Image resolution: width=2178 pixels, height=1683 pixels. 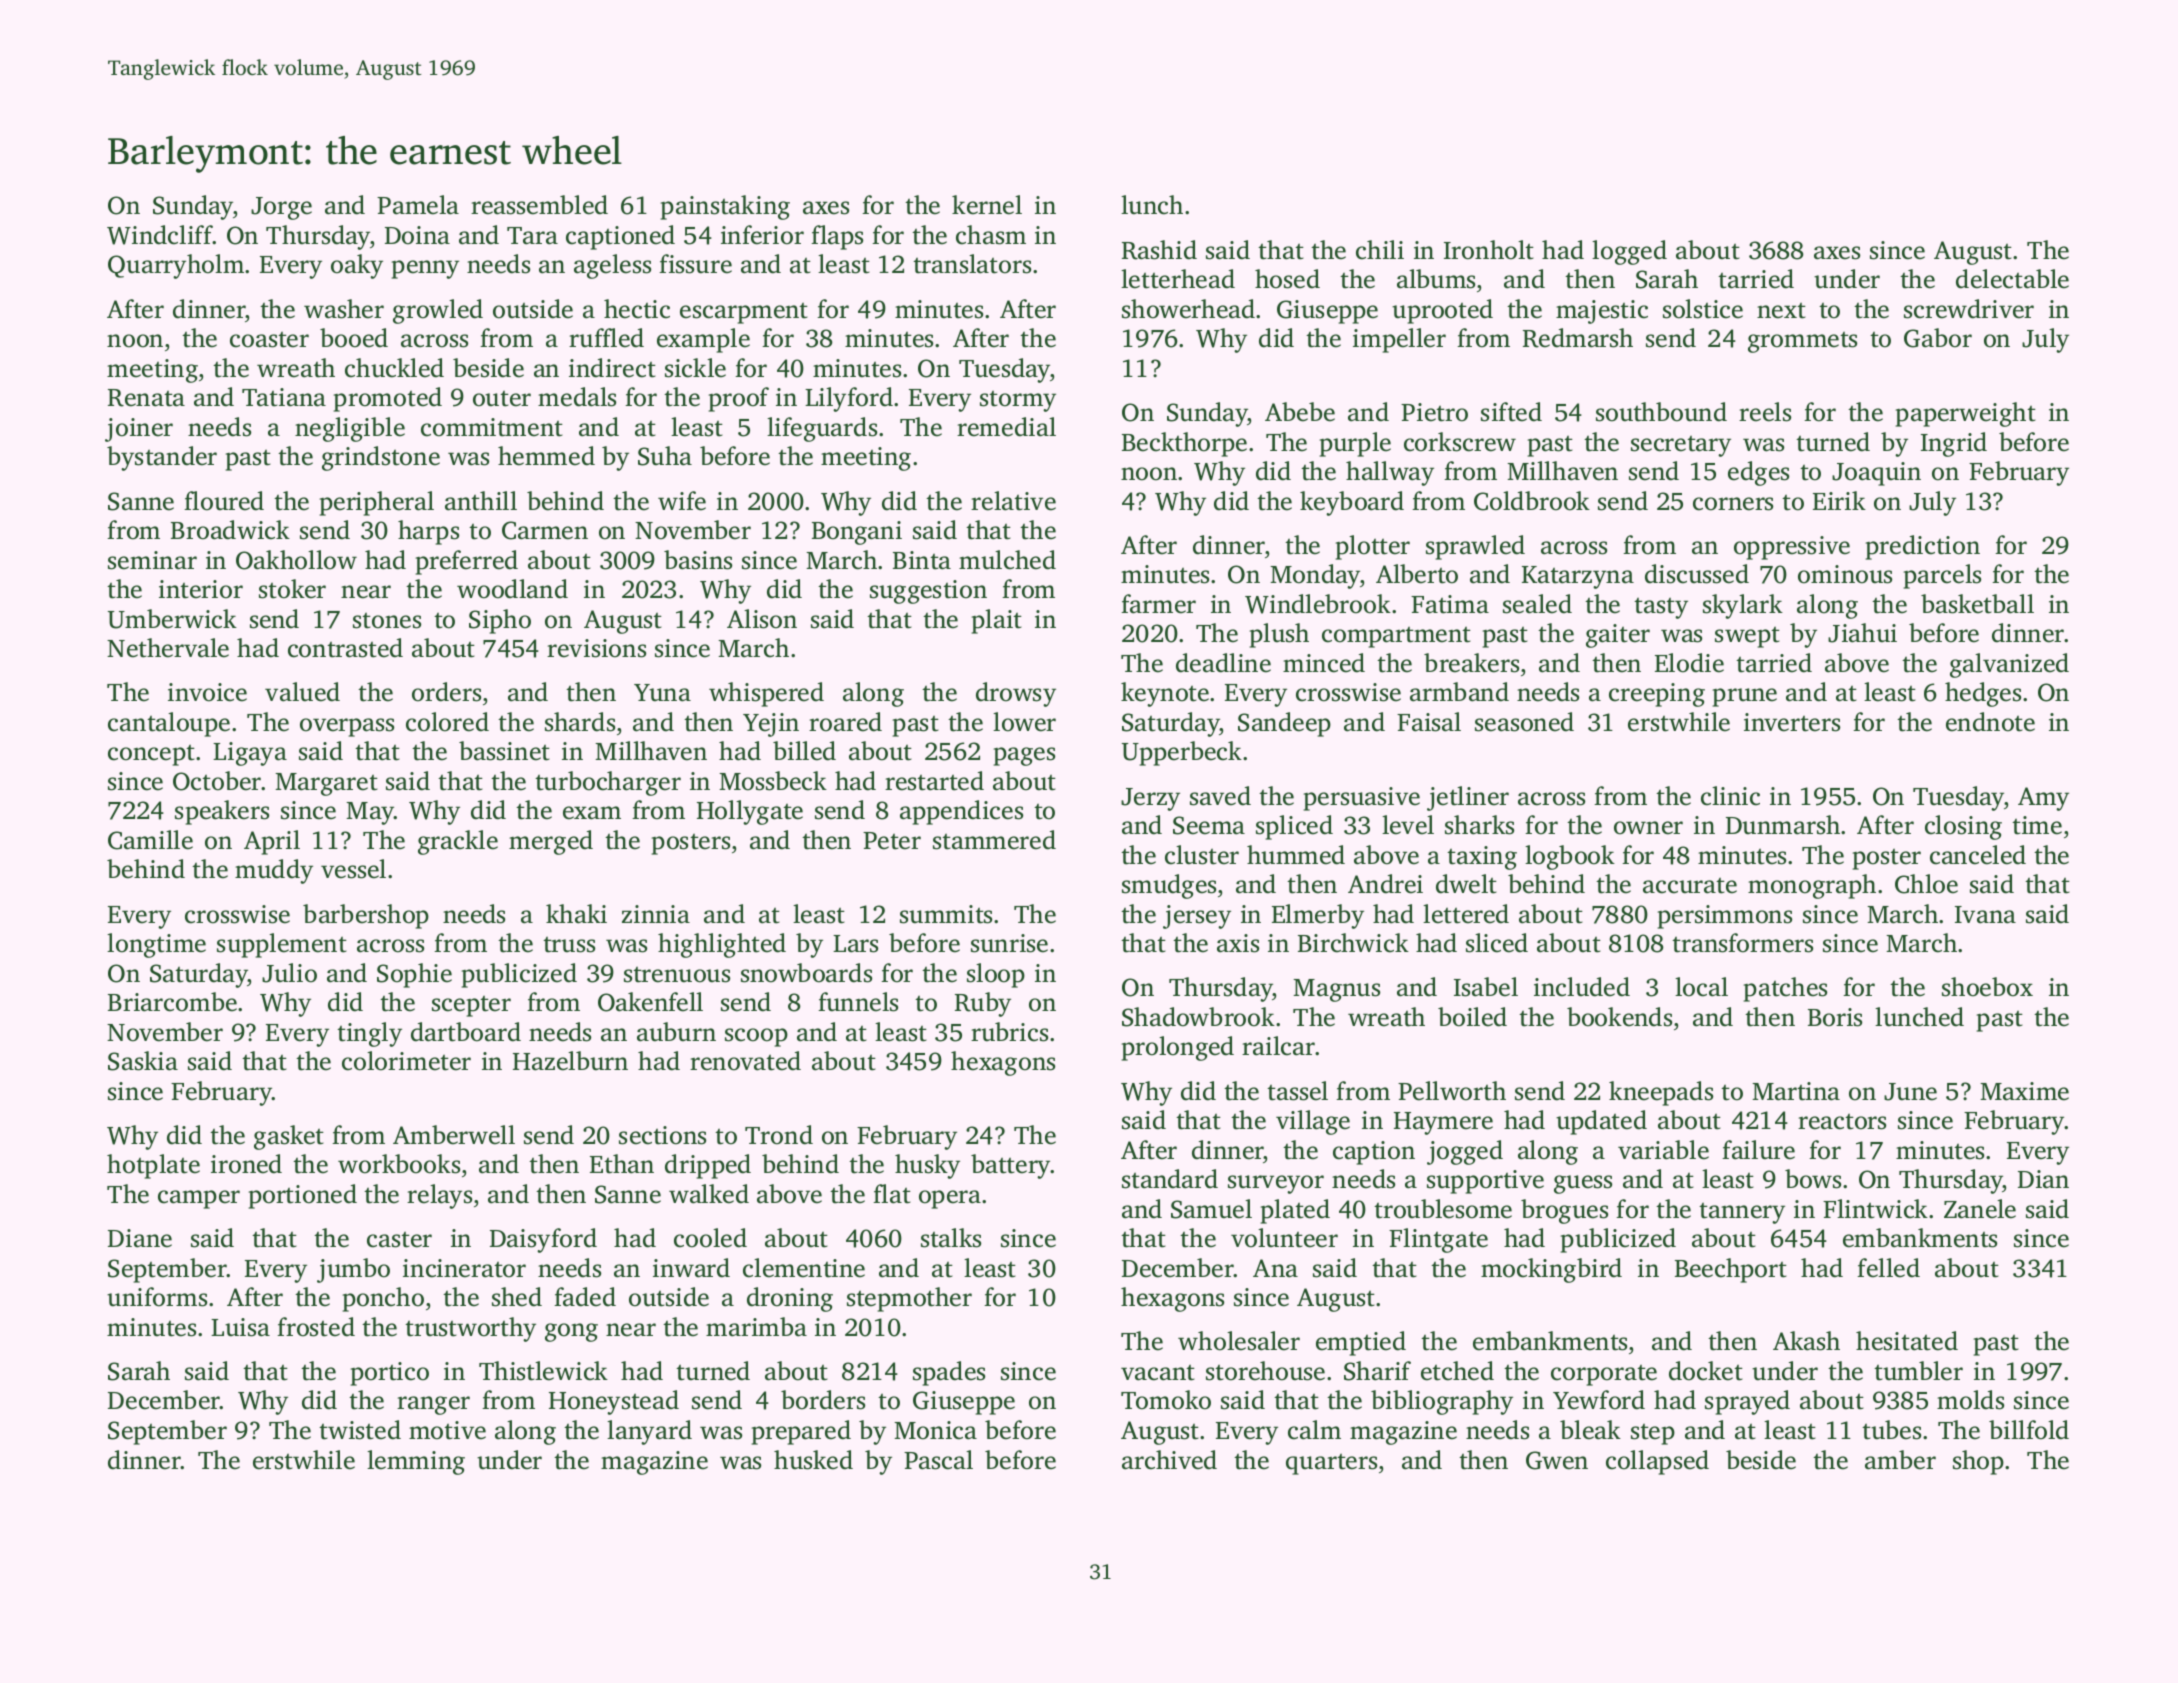 What do you see at coordinates (1011, 1166) in the screenshot?
I see `battery` at bounding box center [1011, 1166].
